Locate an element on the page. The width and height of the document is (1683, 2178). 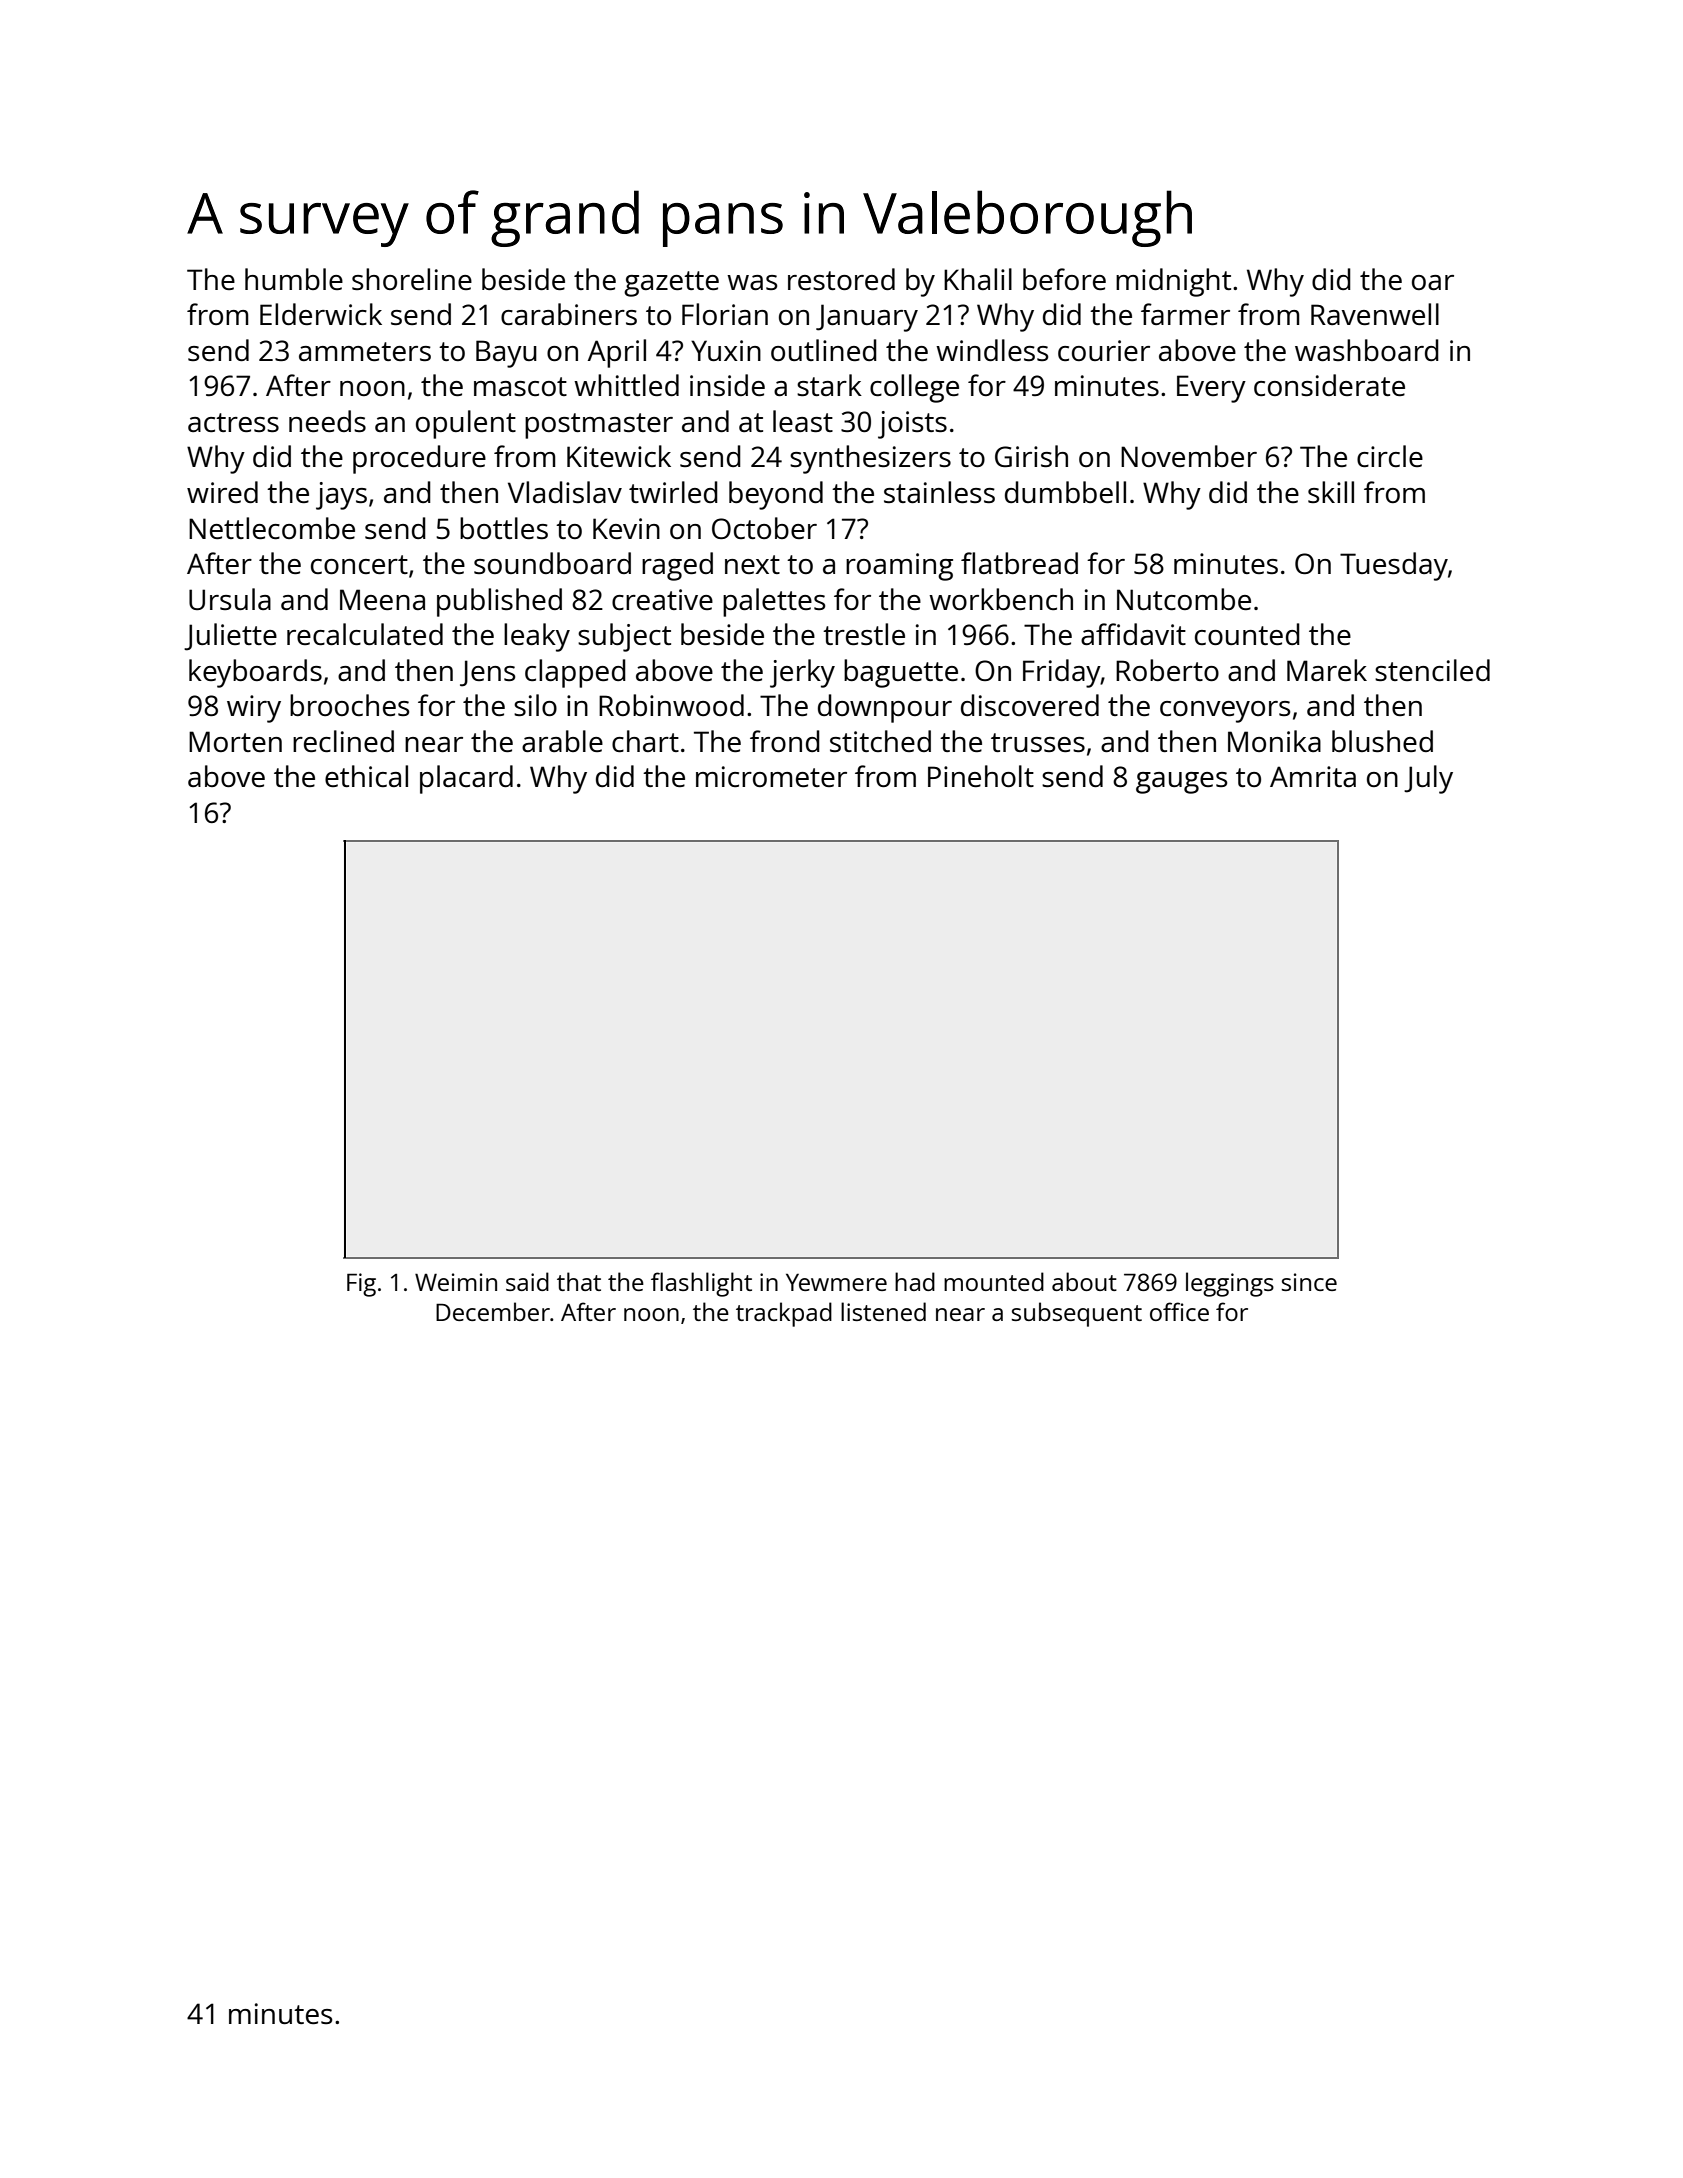
office is located at coordinates (1179, 1311).
